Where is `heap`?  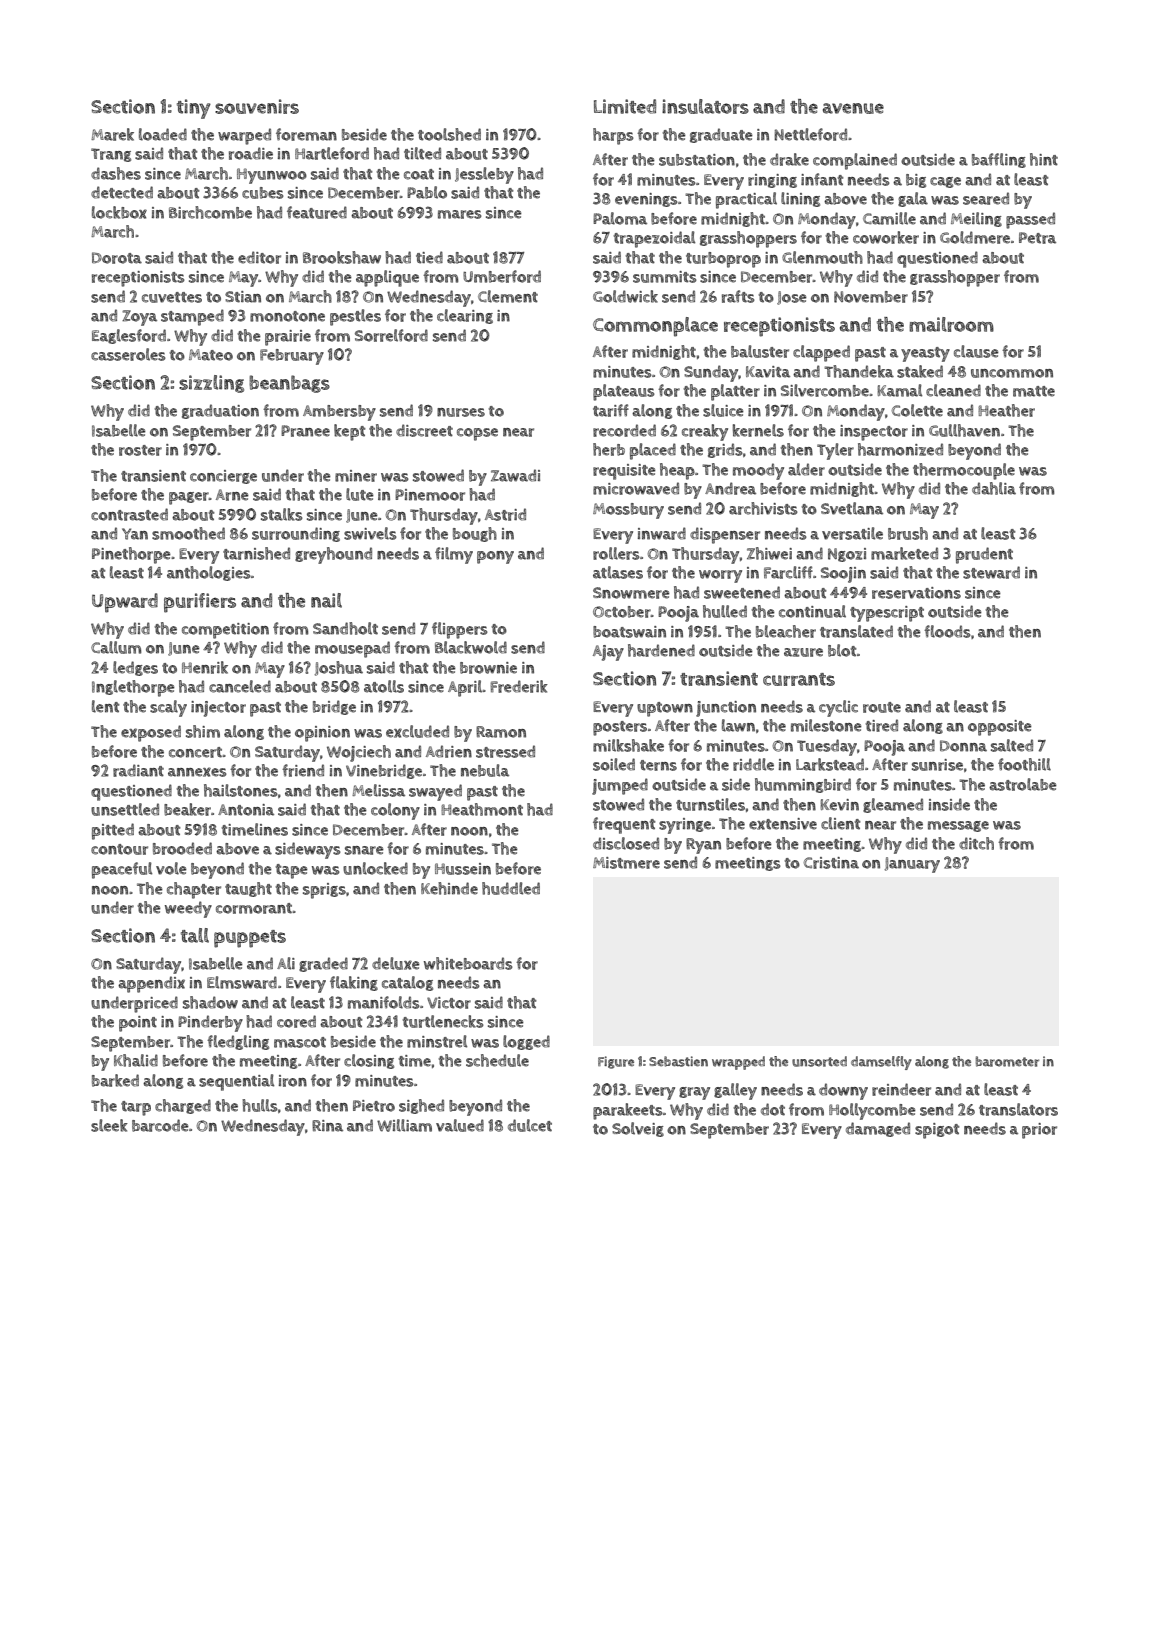 heap is located at coordinates (677, 471).
